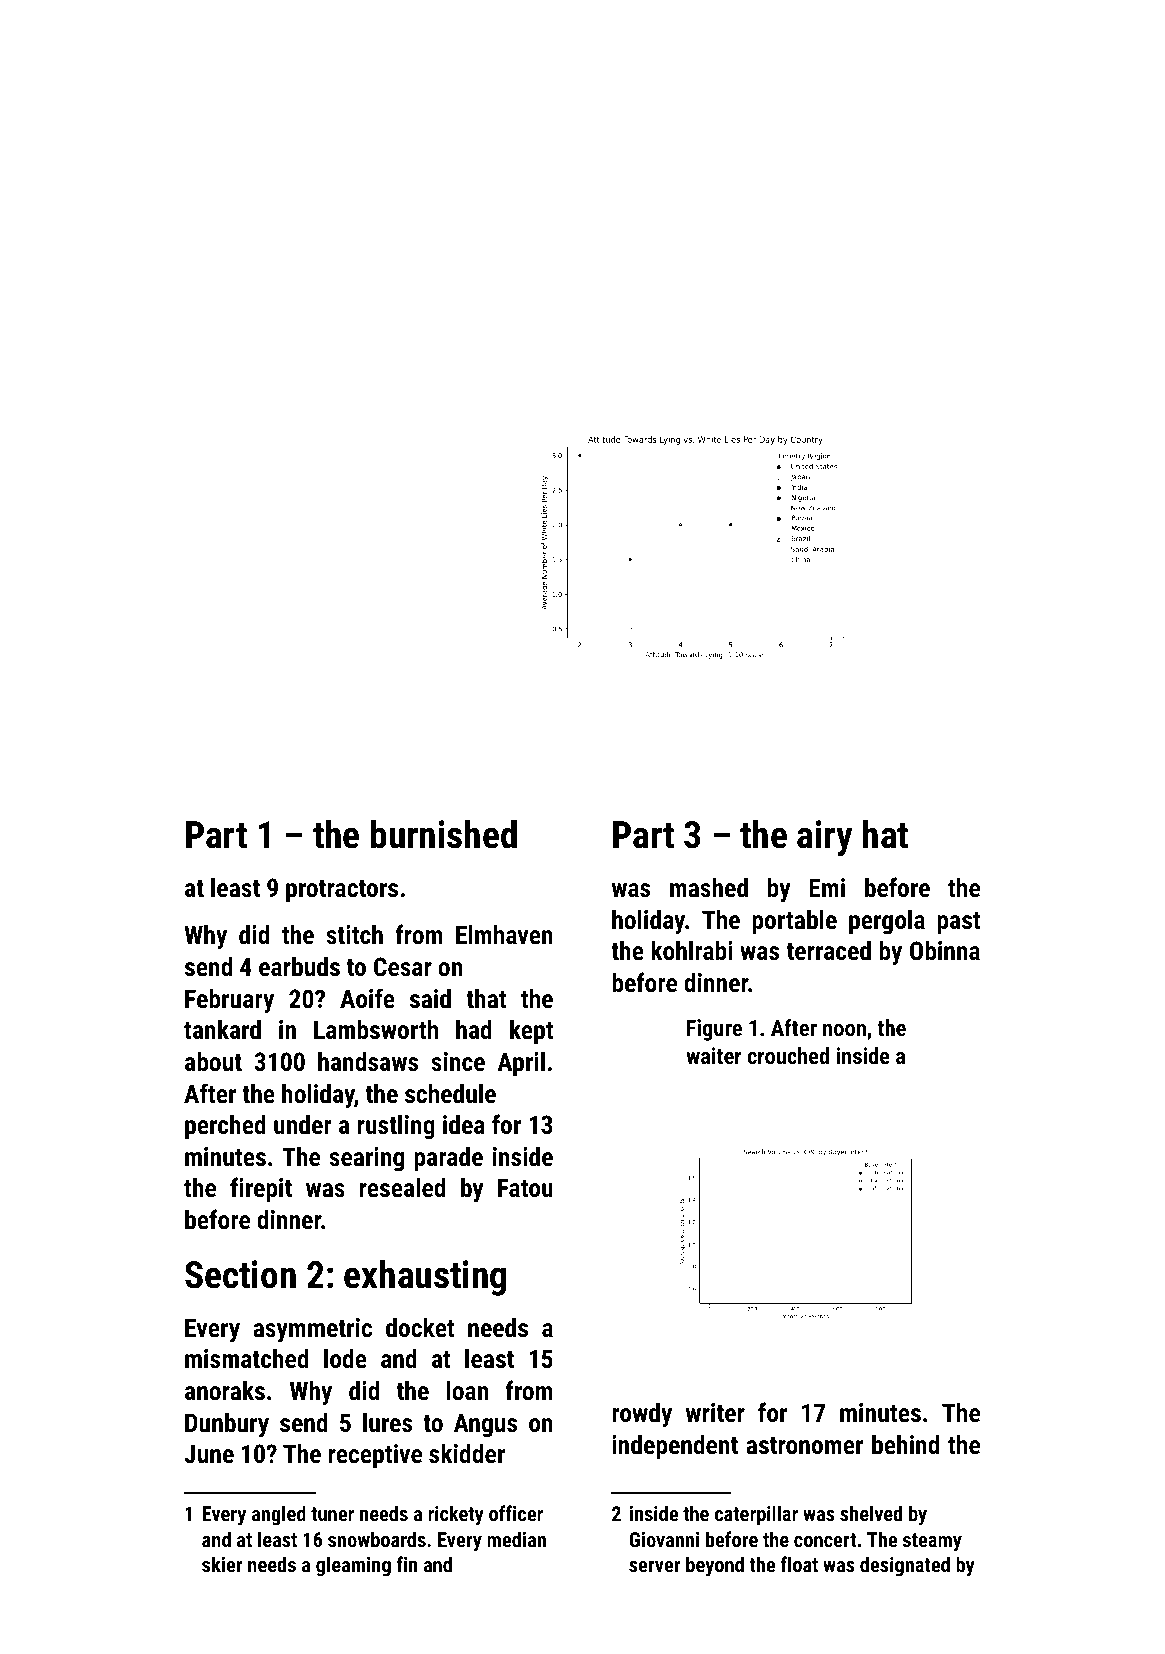 Image resolution: width=1165 pixels, height=1654 pixels. What do you see at coordinates (303, 1124) in the screenshot?
I see `under` at bounding box center [303, 1124].
